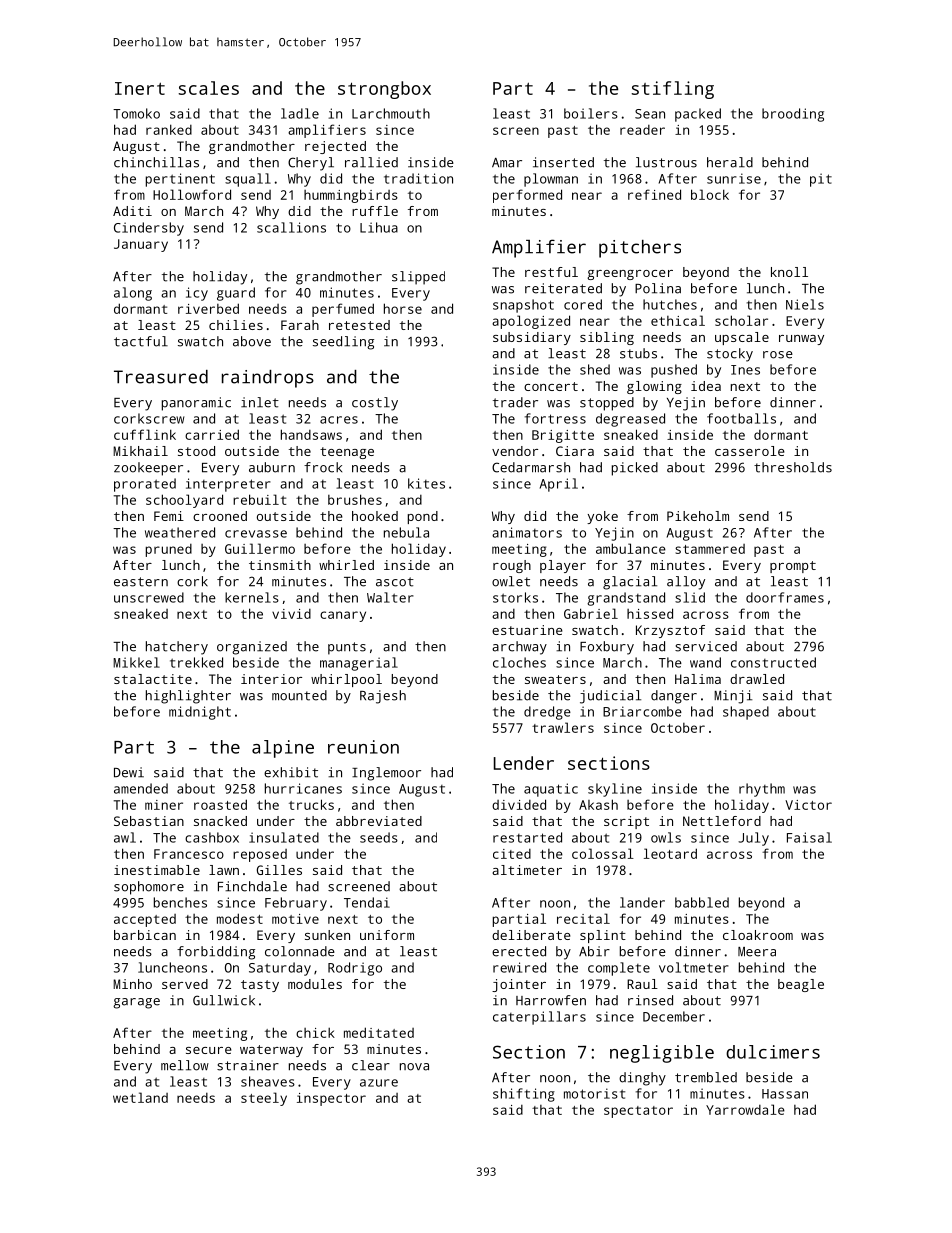 This image has height=1233, width=952. I want to click on subsidiary, so click(532, 338).
